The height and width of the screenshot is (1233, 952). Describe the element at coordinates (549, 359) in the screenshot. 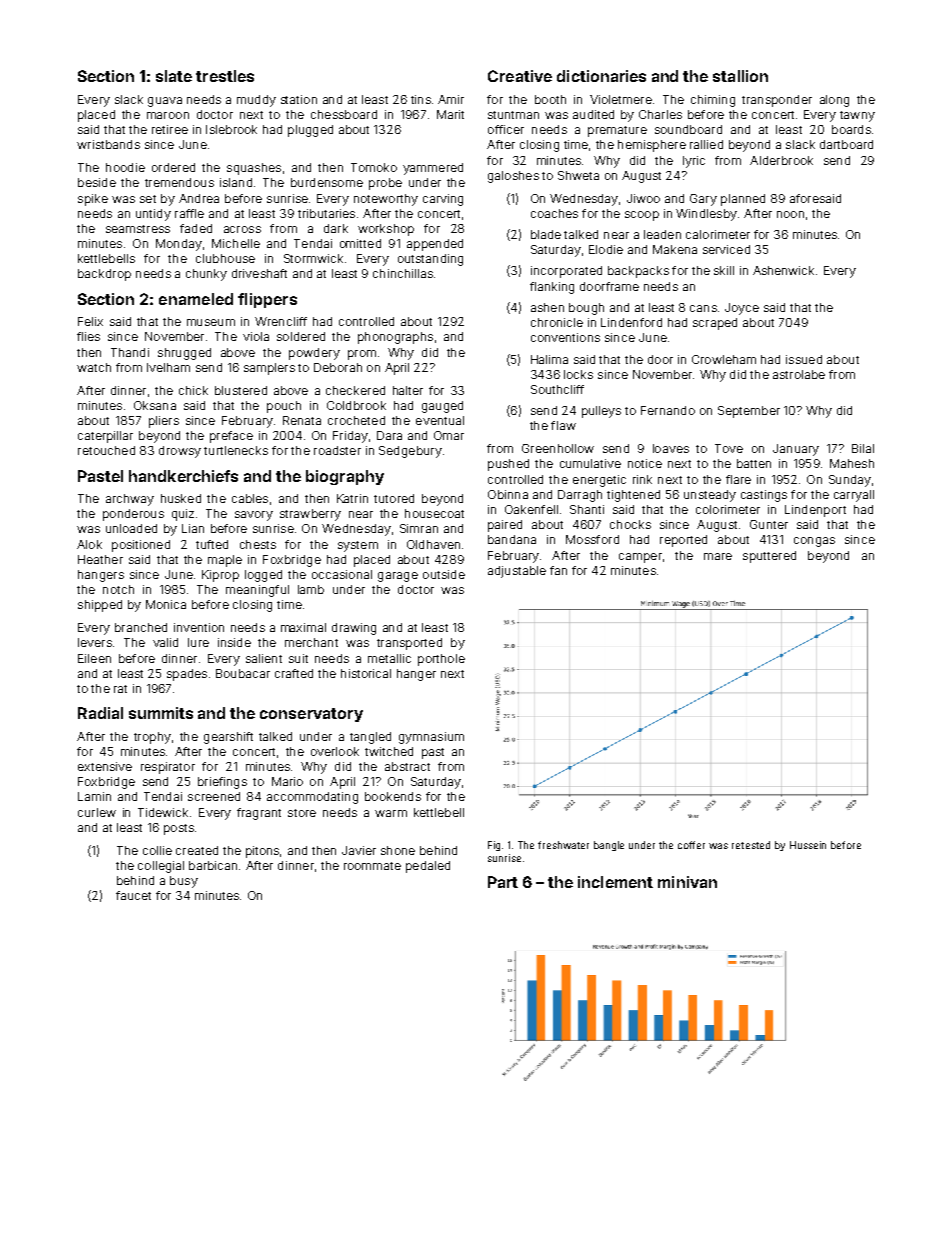

I see `Halima` at that location.
